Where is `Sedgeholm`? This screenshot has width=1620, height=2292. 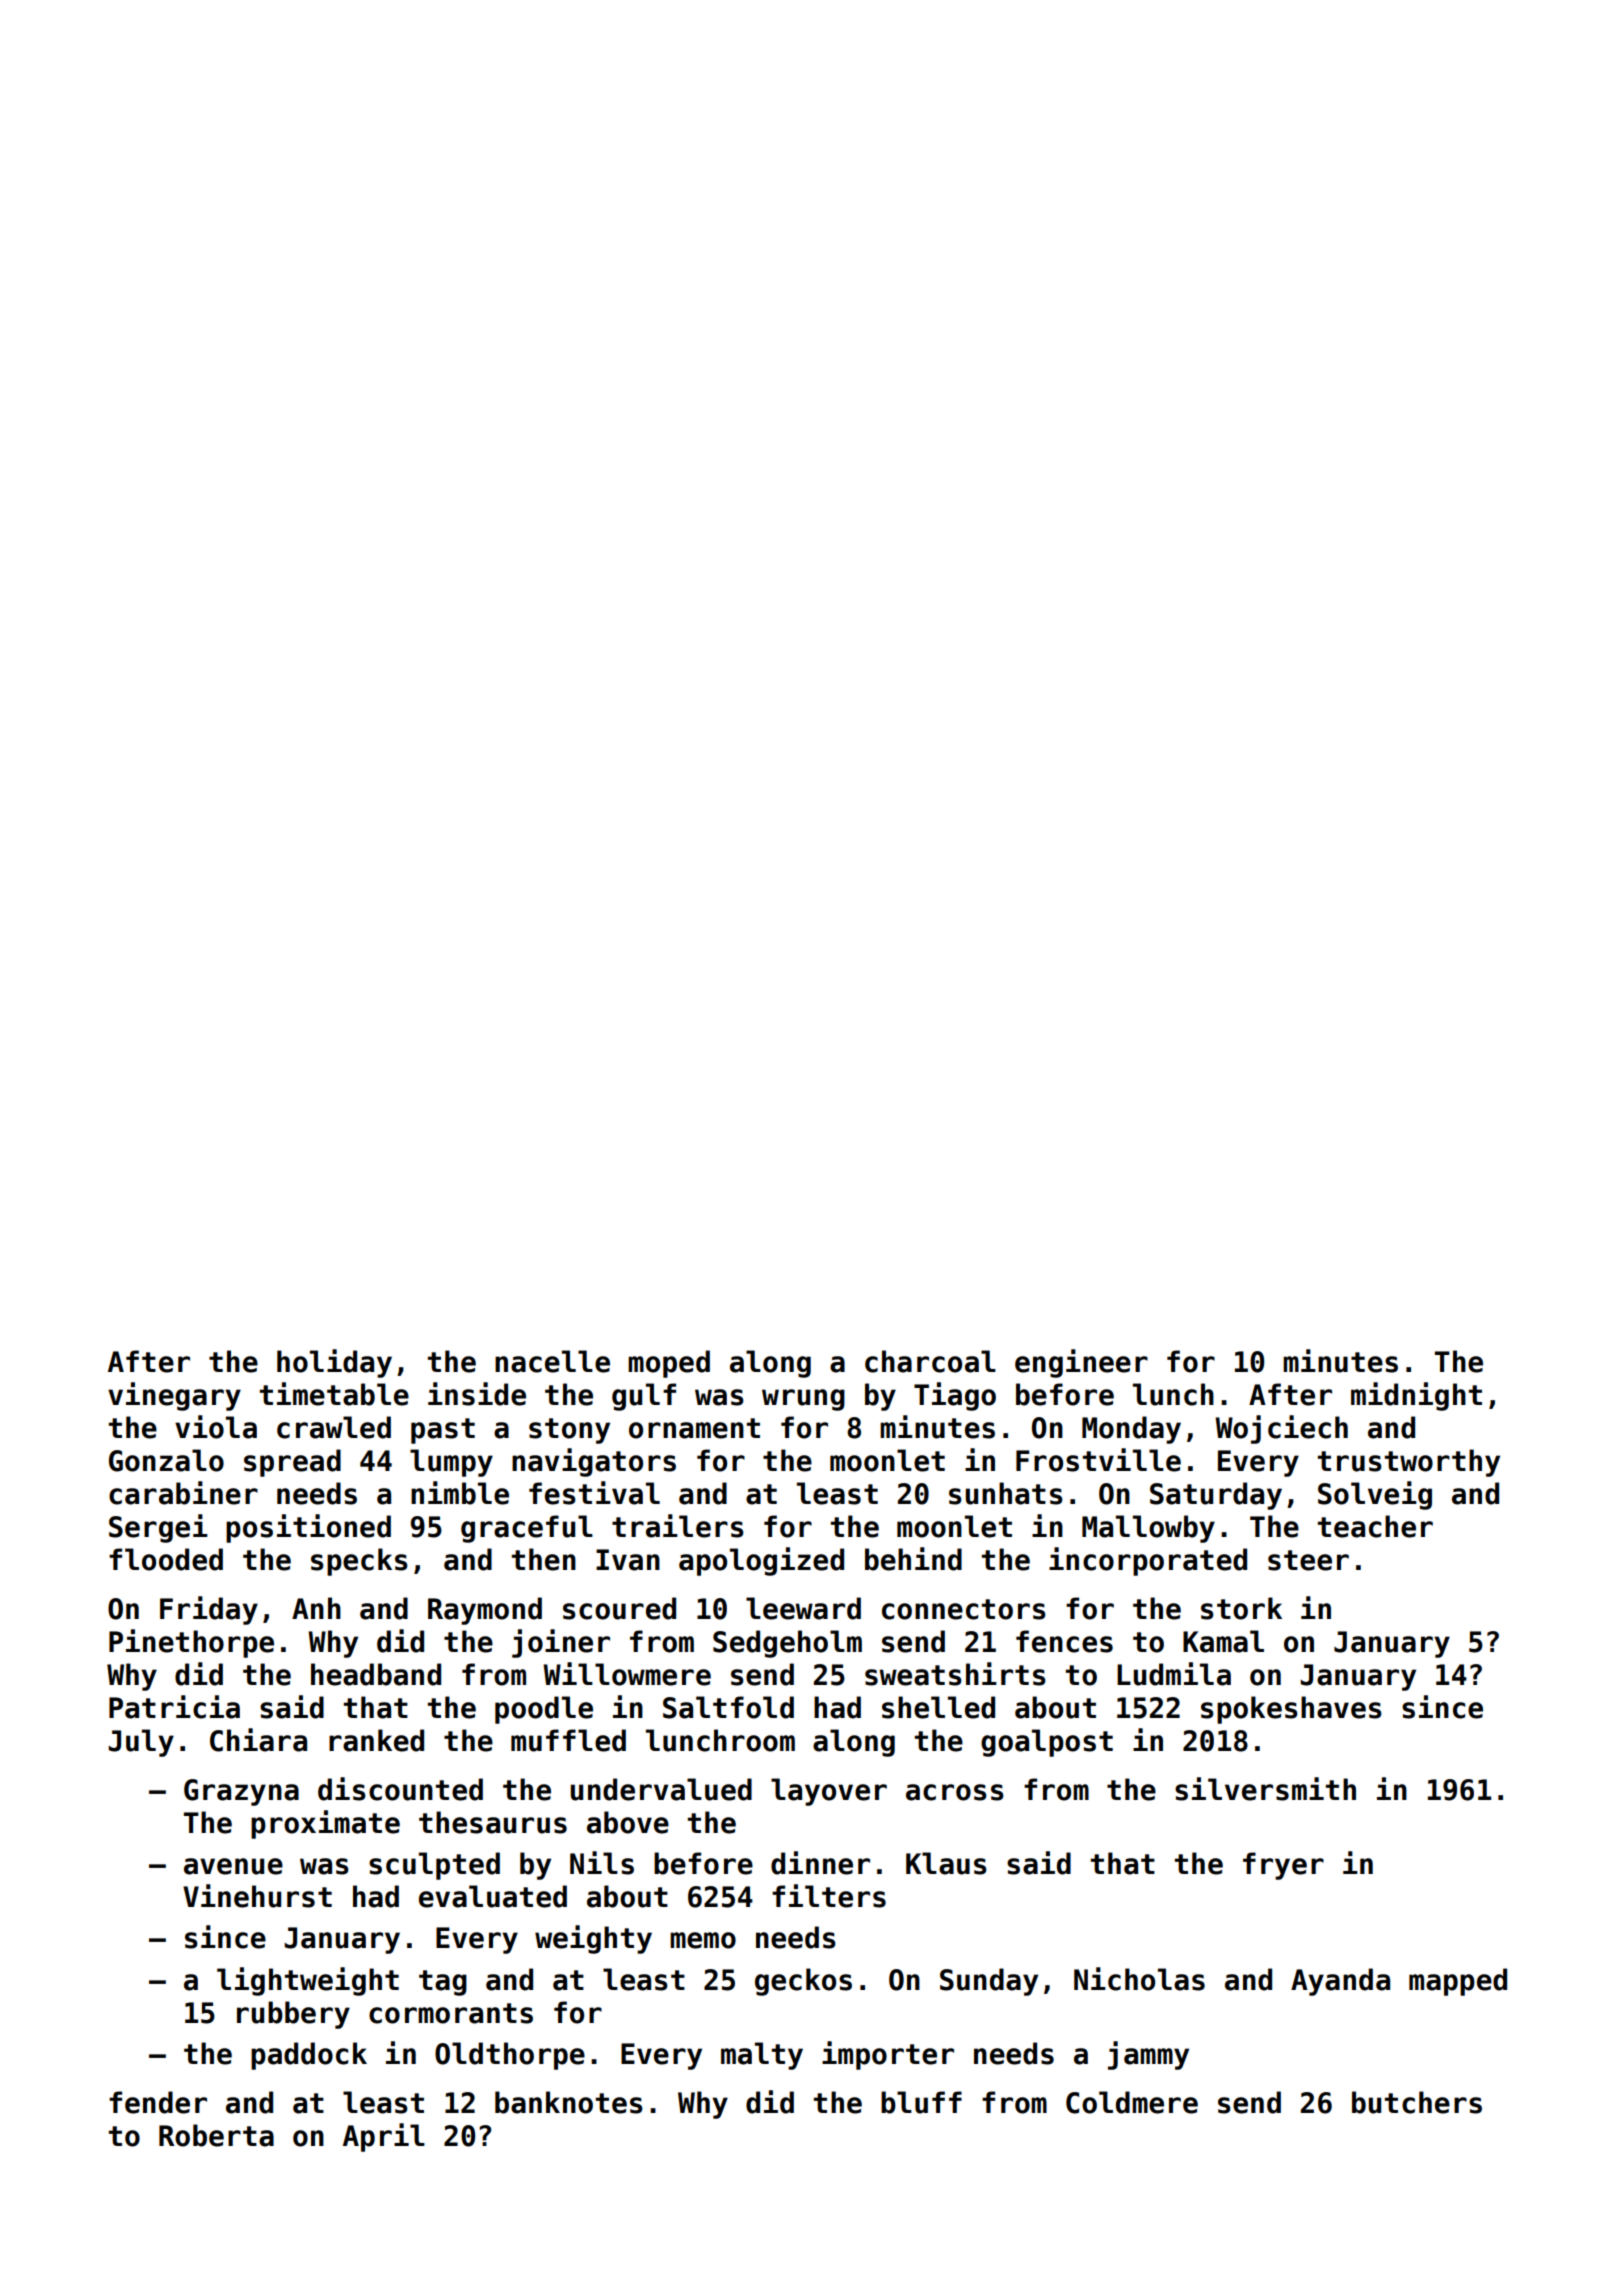 Sedgeholm is located at coordinates (787, 1644).
